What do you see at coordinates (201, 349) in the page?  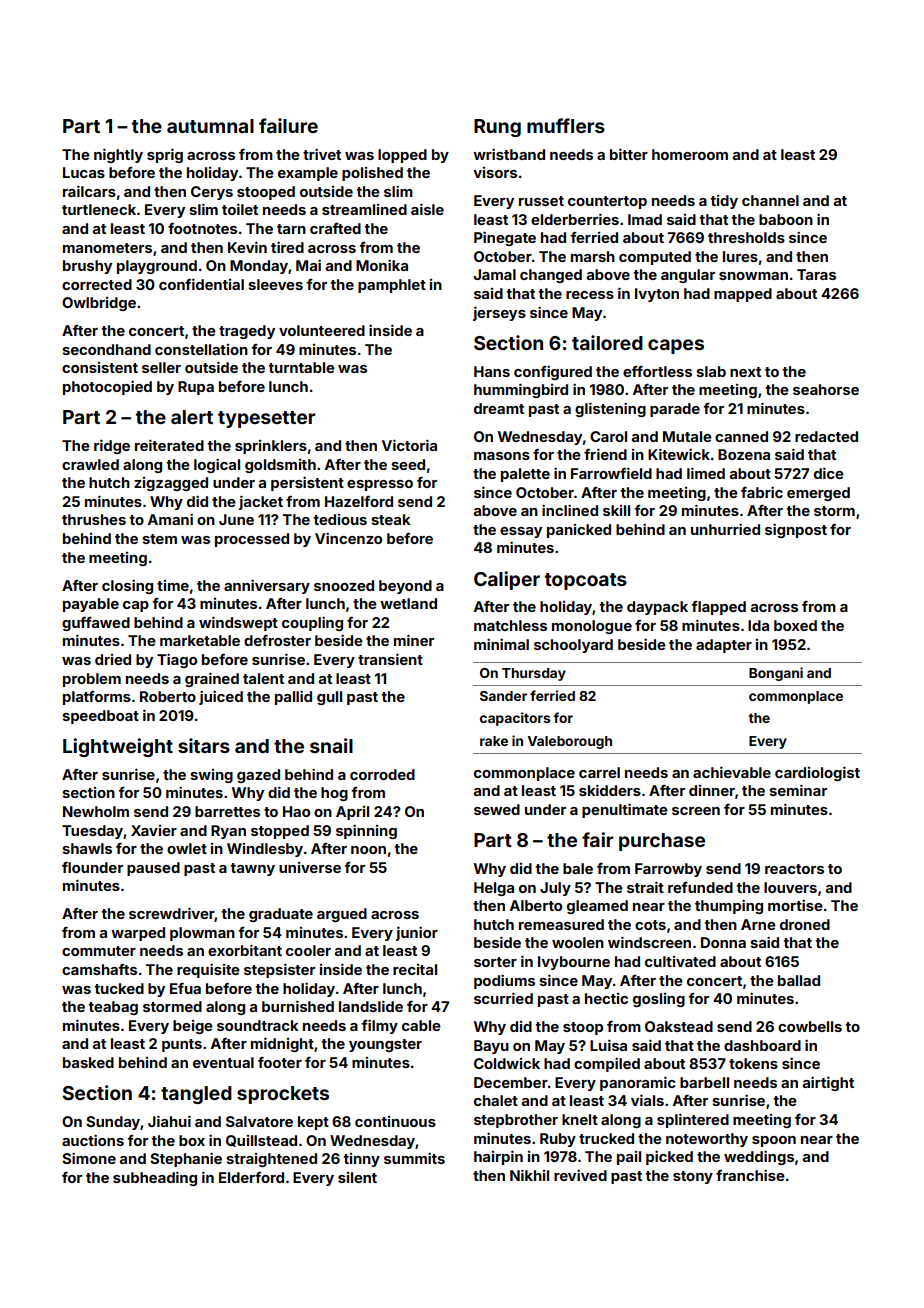 I see `constellation` at bounding box center [201, 349].
